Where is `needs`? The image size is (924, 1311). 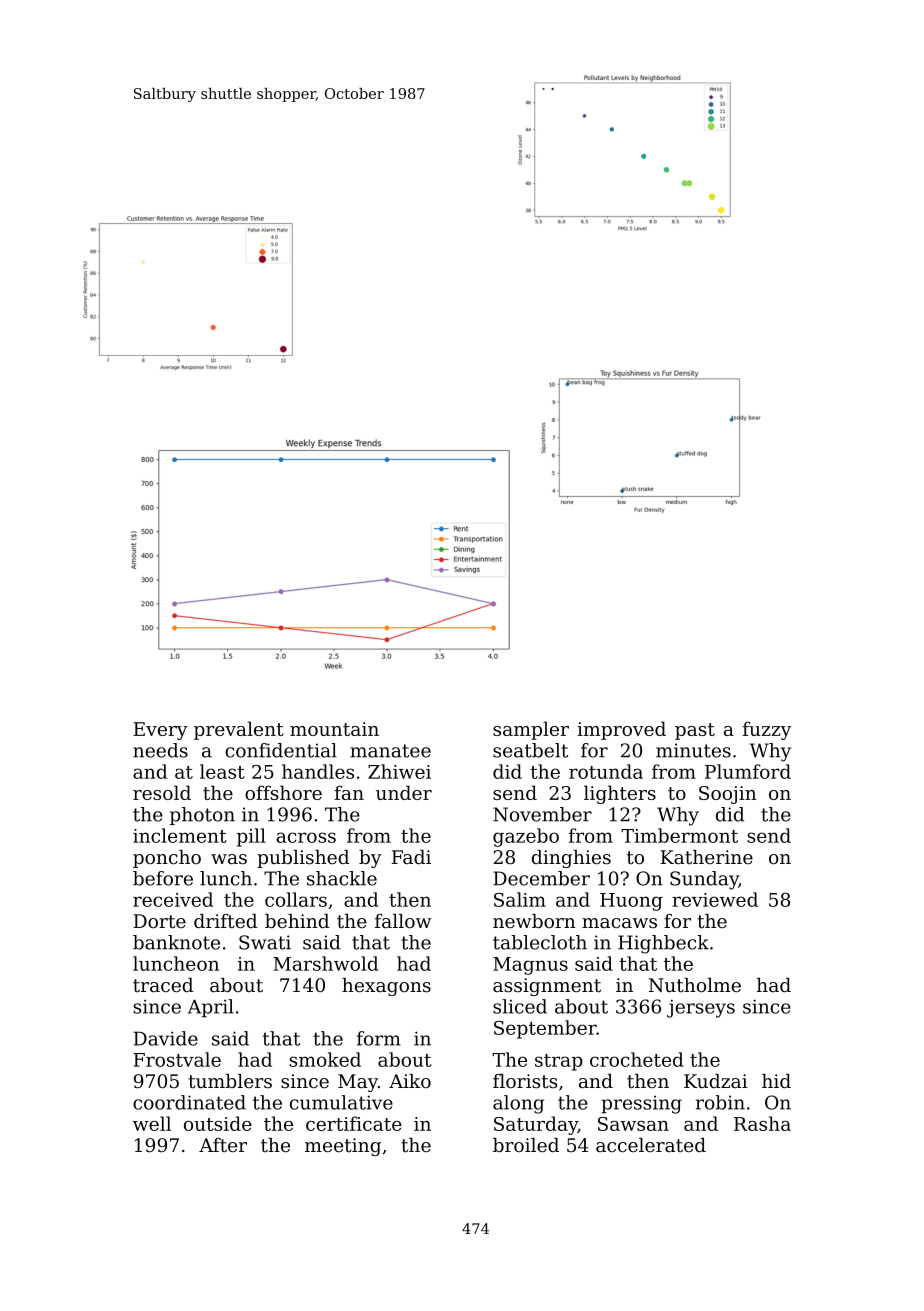
needs is located at coordinates (160, 750).
